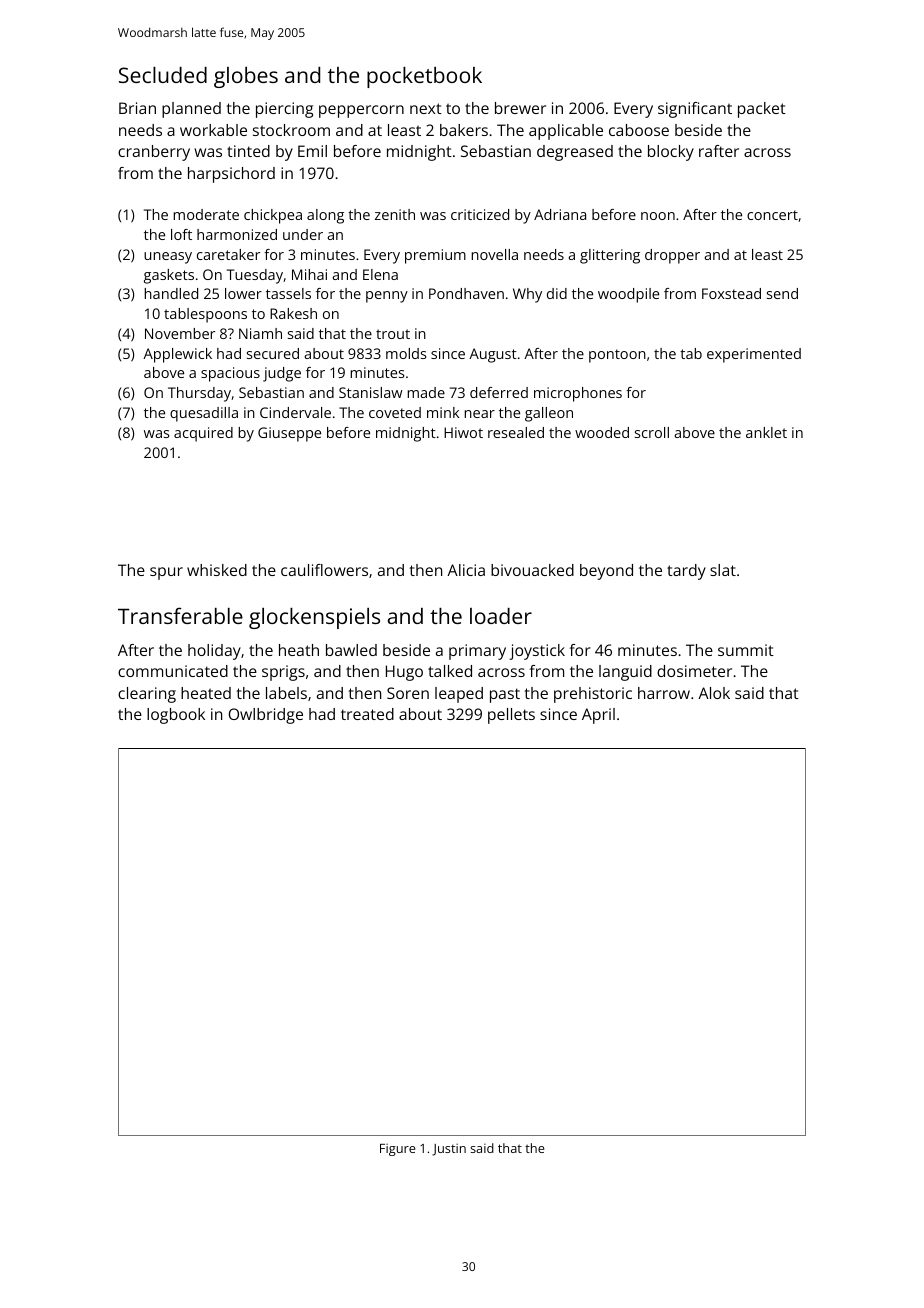  Describe the element at coordinates (387, 297) in the image. I see `penny` at that location.
